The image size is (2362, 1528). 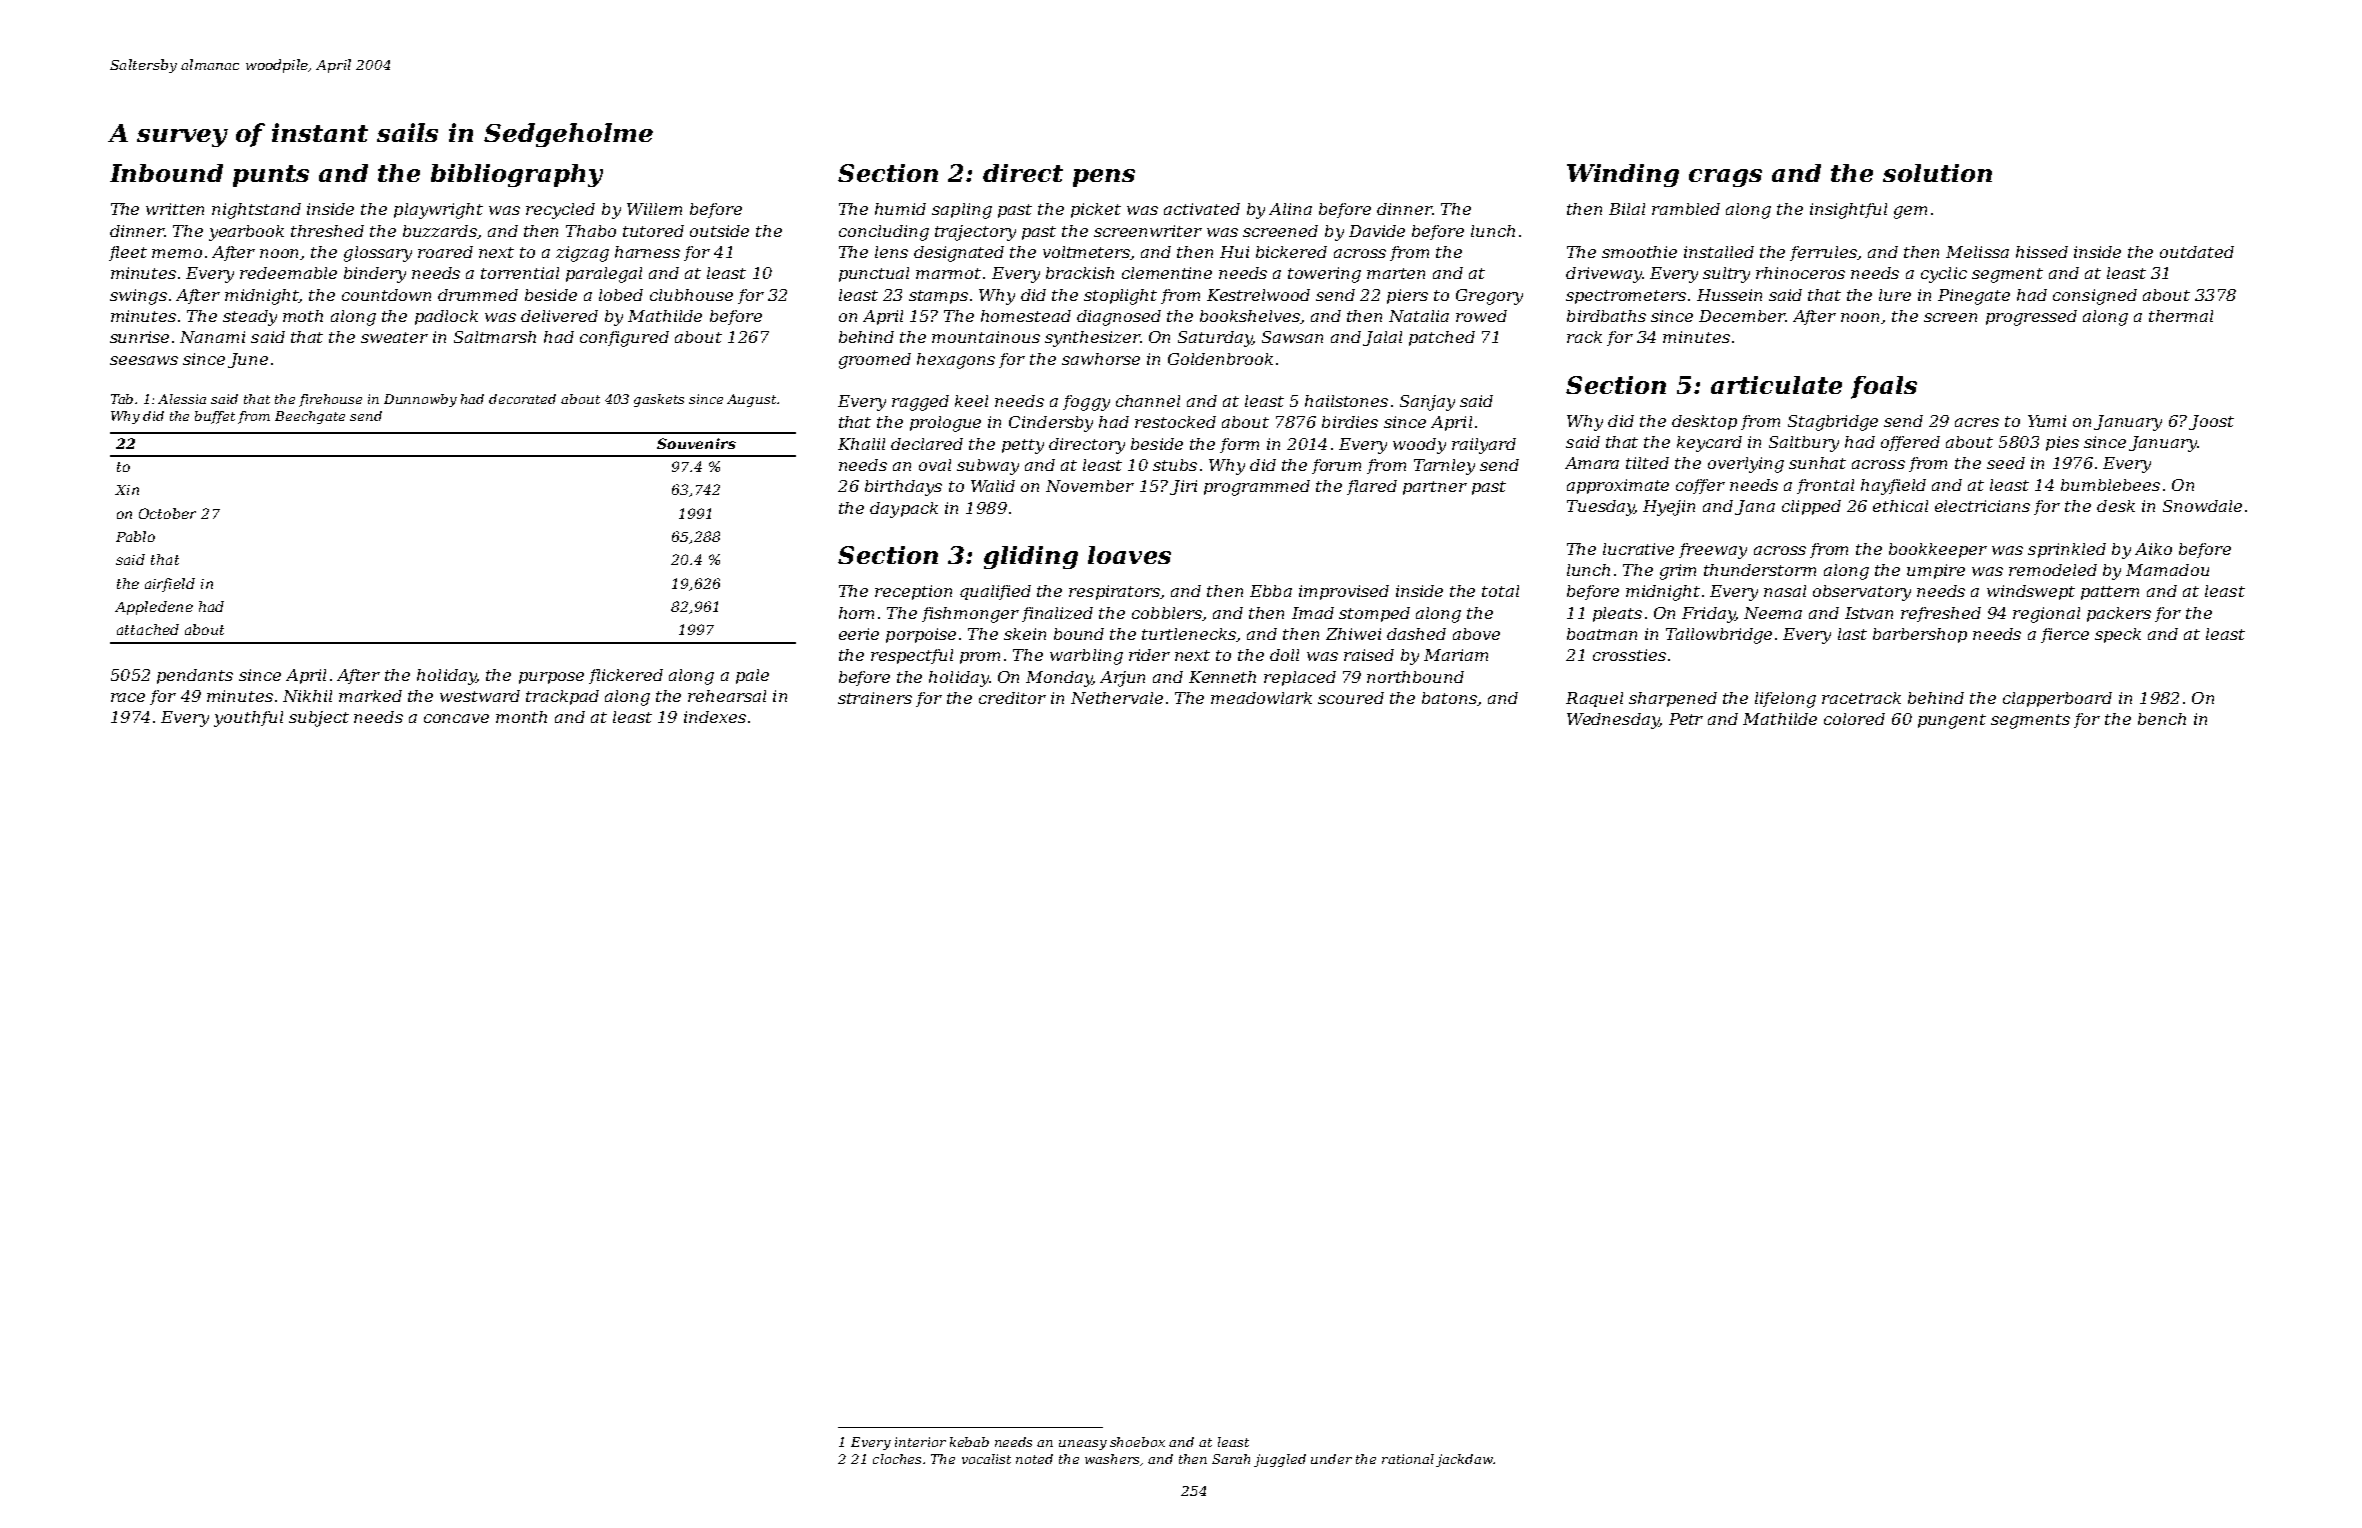 I want to click on pens, so click(x=1104, y=178).
